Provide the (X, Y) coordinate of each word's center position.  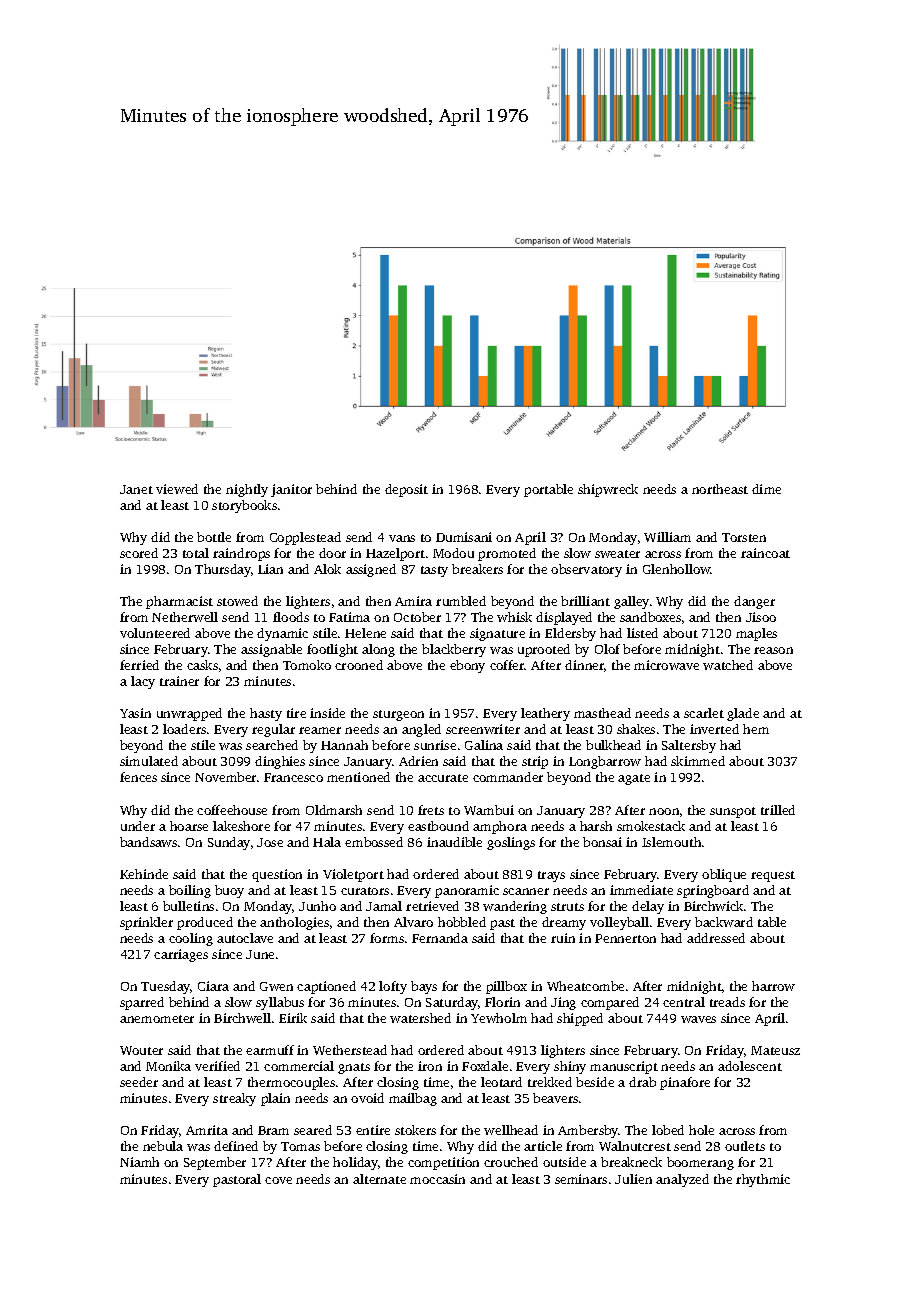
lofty (393, 987)
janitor (291, 490)
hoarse (189, 826)
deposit (406, 490)
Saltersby (689, 746)
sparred (142, 1003)
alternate (379, 1179)
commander (508, 777)
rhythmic (763, 1180)
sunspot (733, 812)
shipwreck (608, 490)
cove (278, 1180)
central (684, 1002)
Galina (484, 745)
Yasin (135, 713)
